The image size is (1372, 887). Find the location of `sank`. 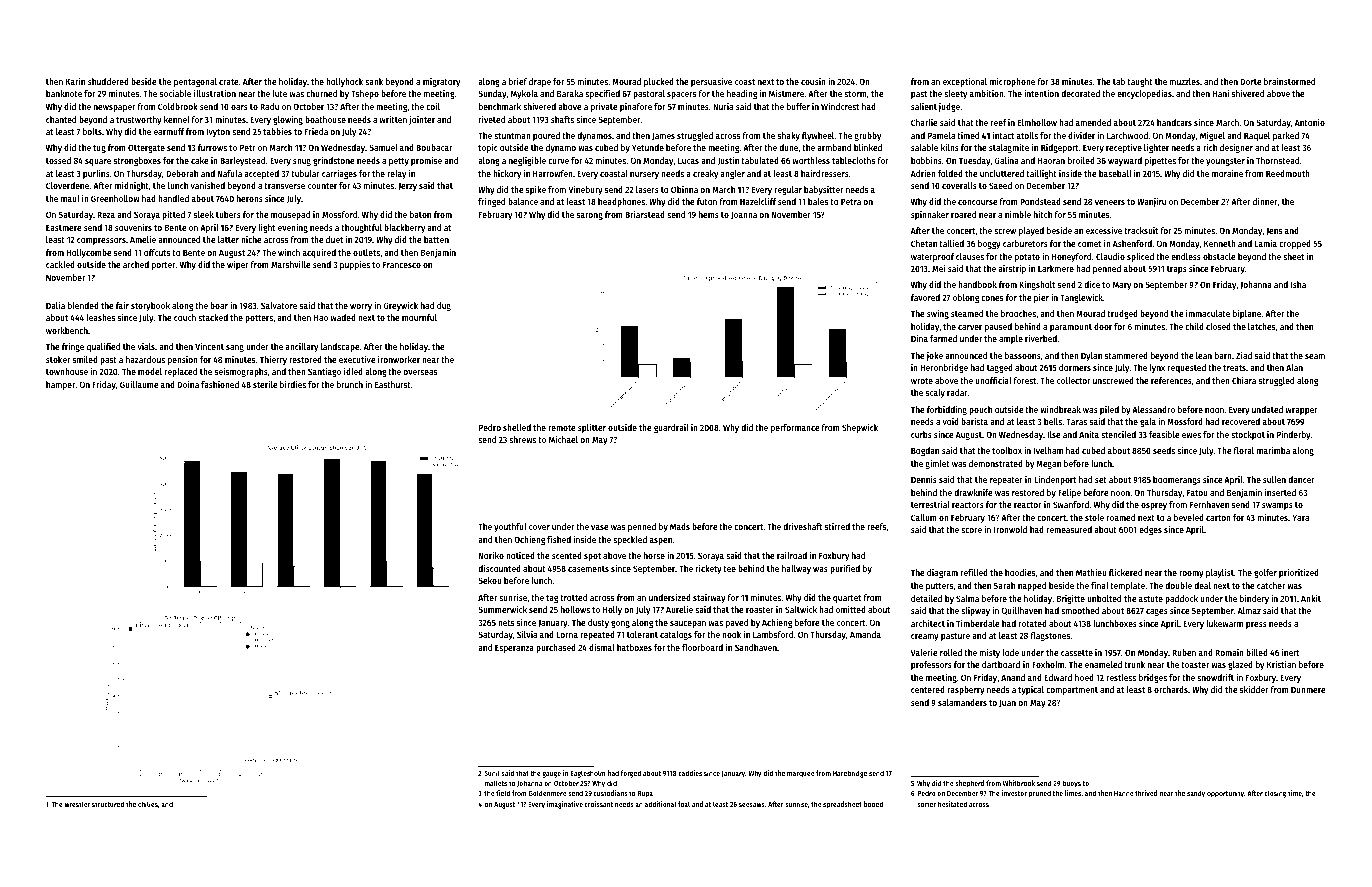

sank is located at coordinates (374, 81).
